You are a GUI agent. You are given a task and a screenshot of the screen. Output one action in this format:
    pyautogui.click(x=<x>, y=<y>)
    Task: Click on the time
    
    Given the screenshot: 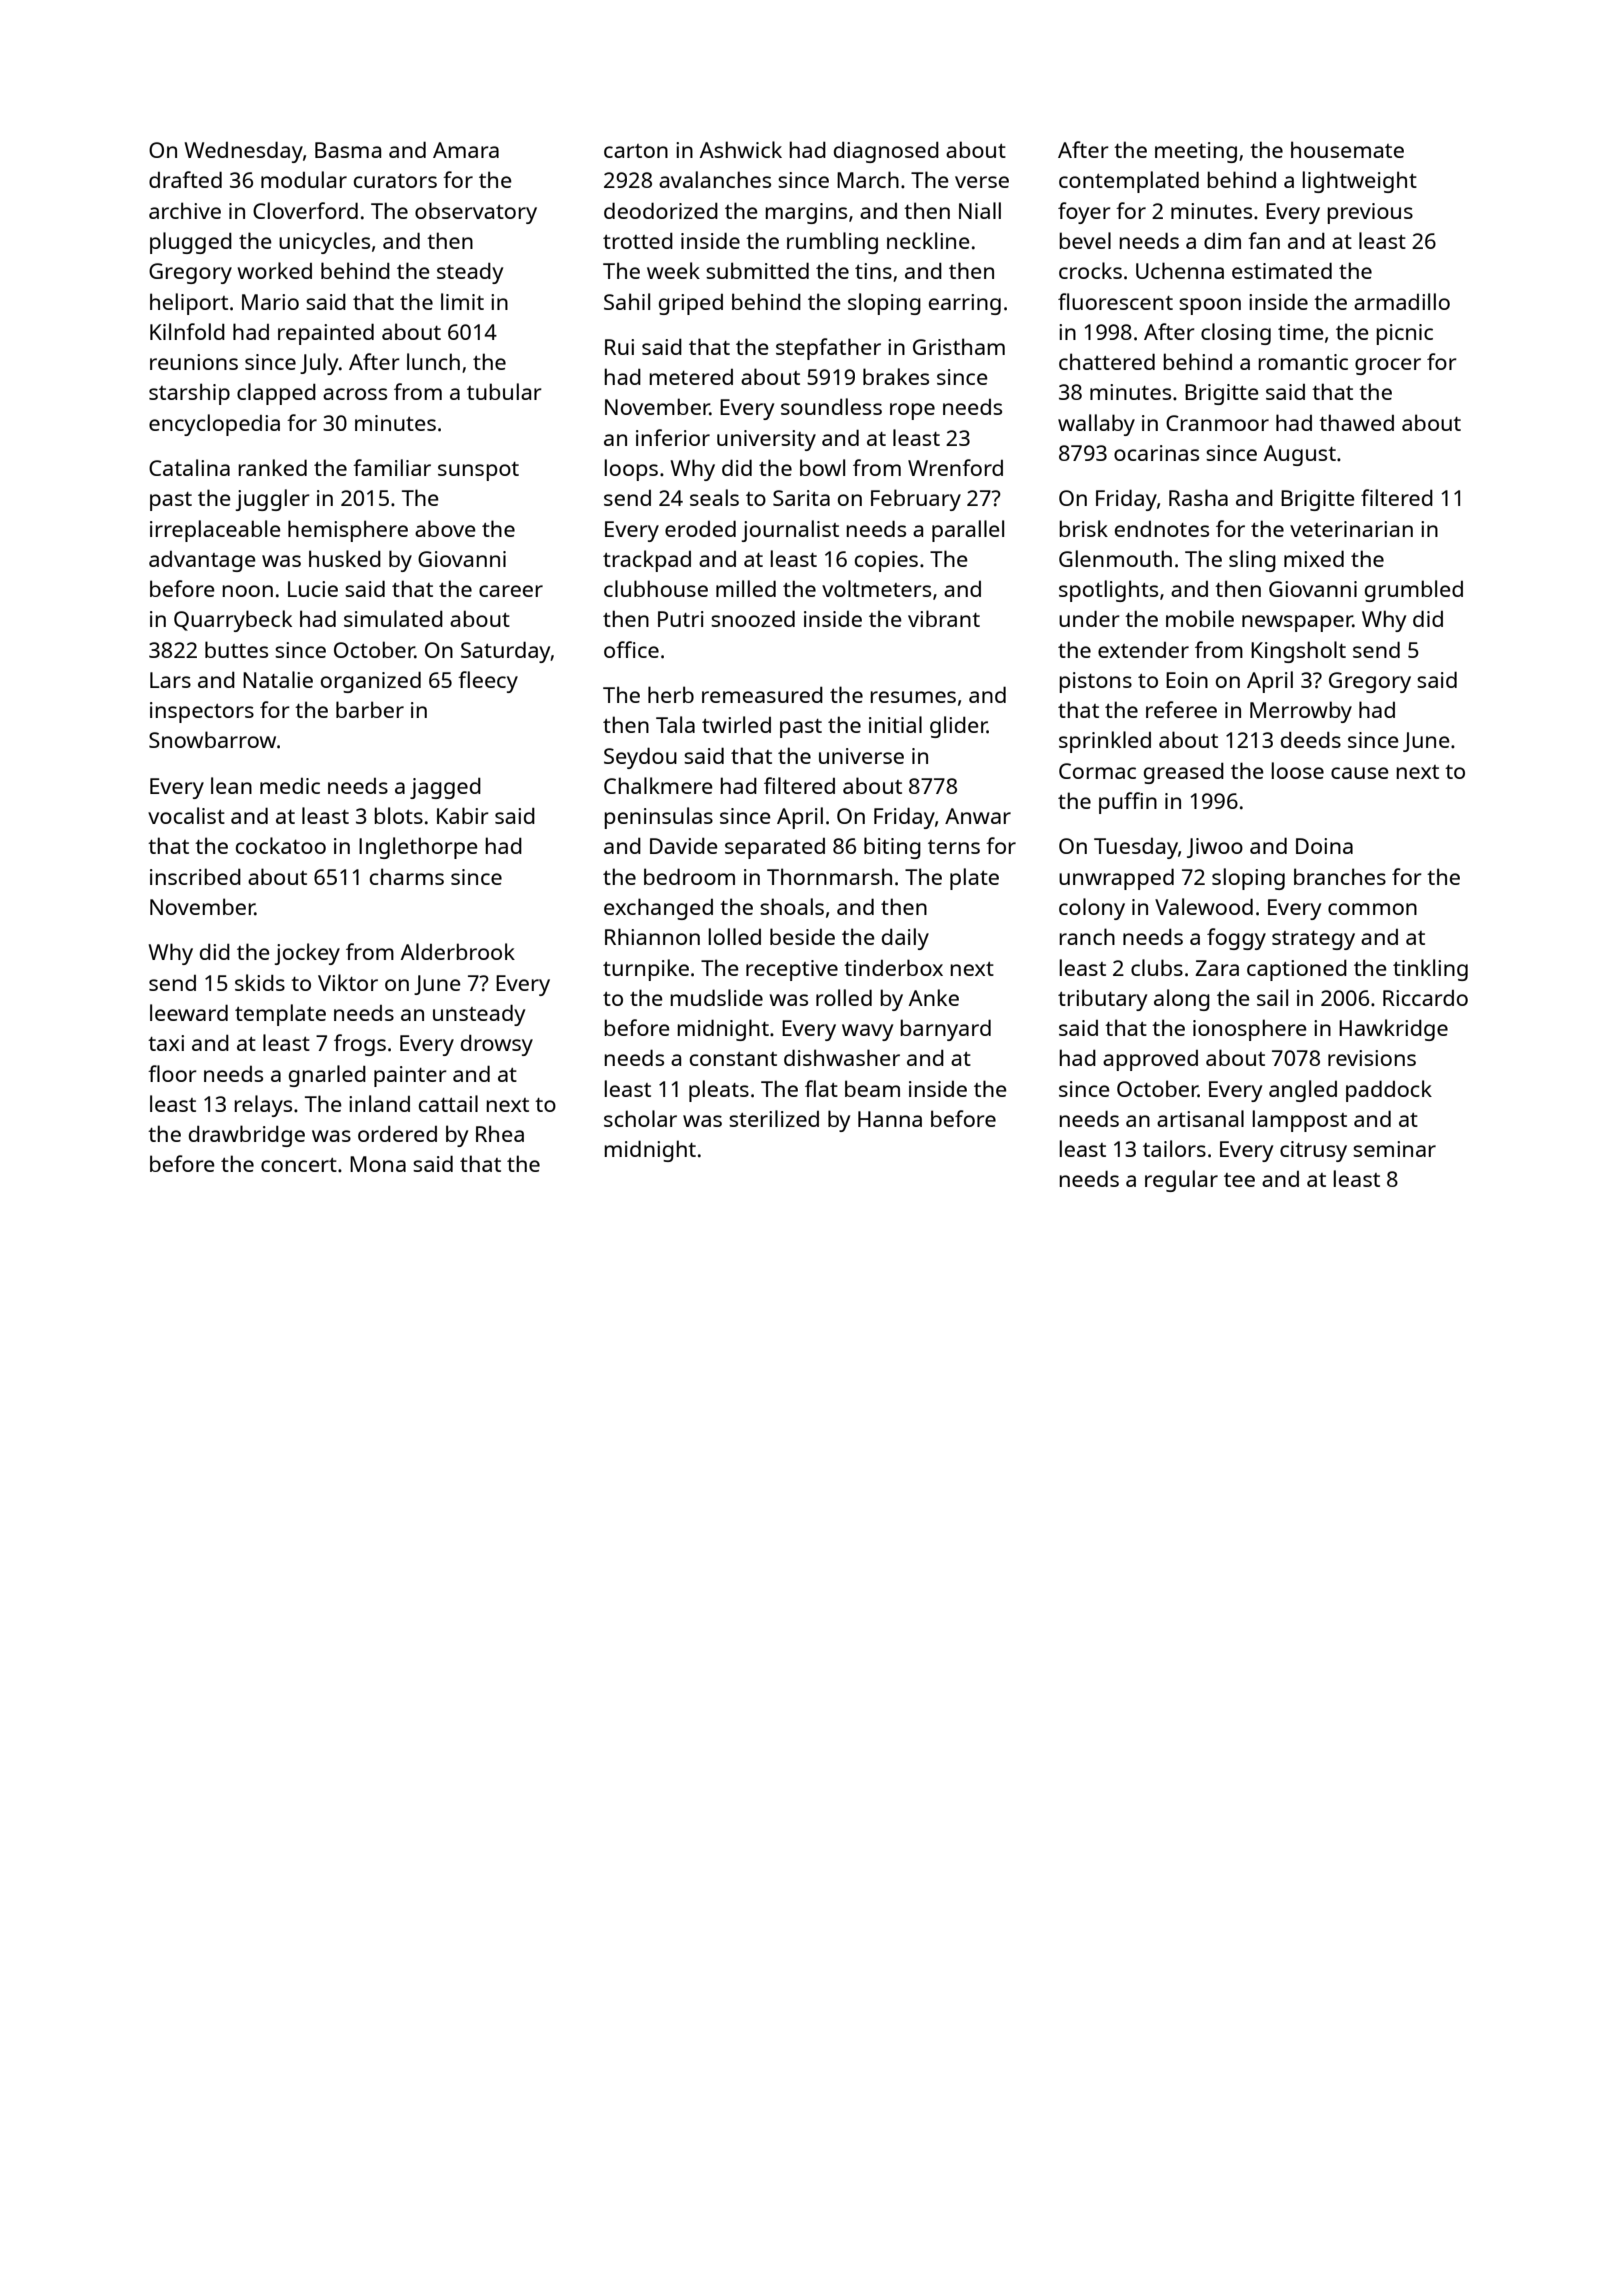 What is the action you would take?
    pyautogui.click(x=1301, y=332)
